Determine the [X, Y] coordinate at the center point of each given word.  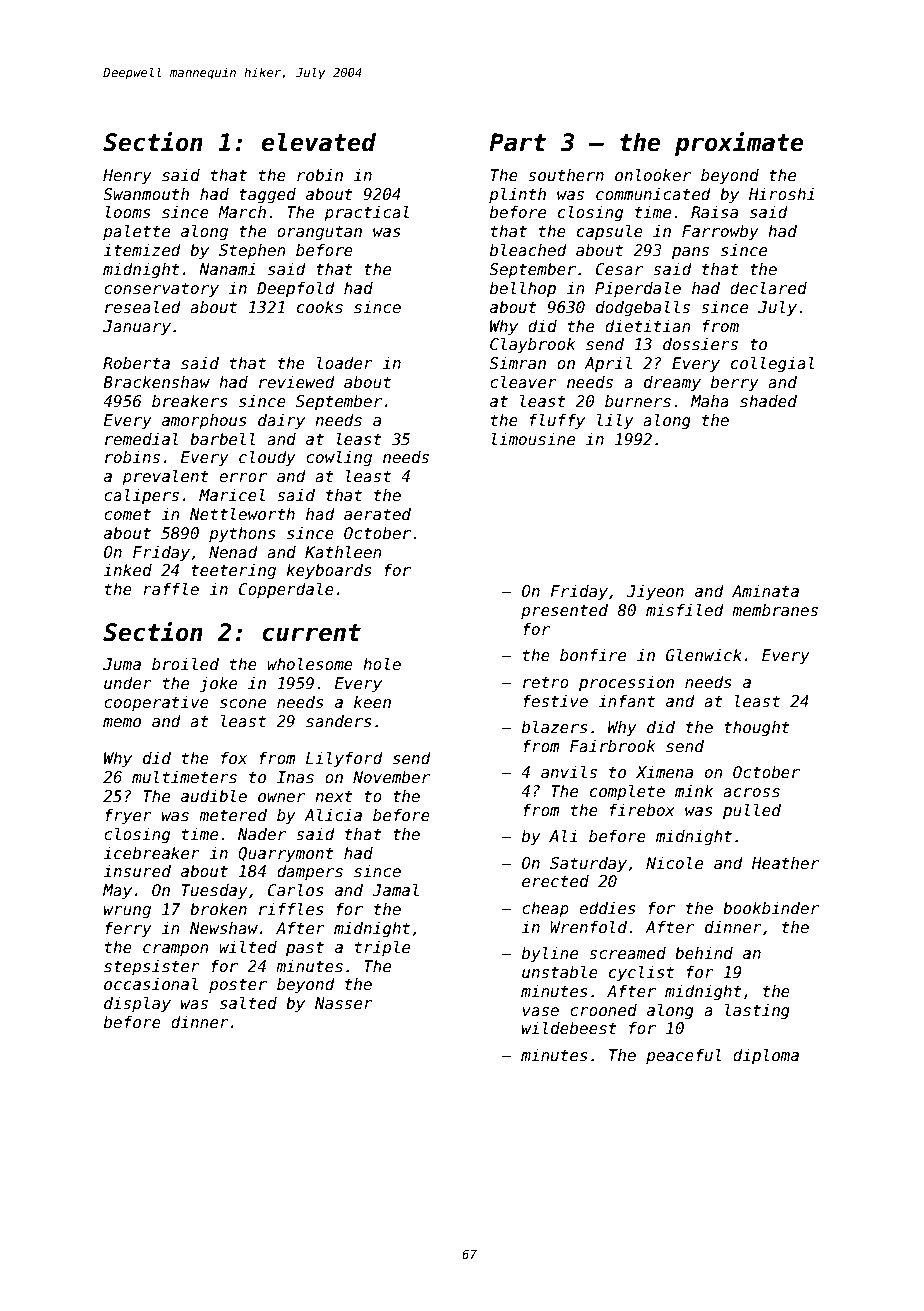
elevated [319, 142]
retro [546, 682]
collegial [772, 364]
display [137, 1004]
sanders [339, 721]
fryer [128, 817]
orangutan [319, 233]
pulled [752, 811]
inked [128, 570]
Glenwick [704, 654]
